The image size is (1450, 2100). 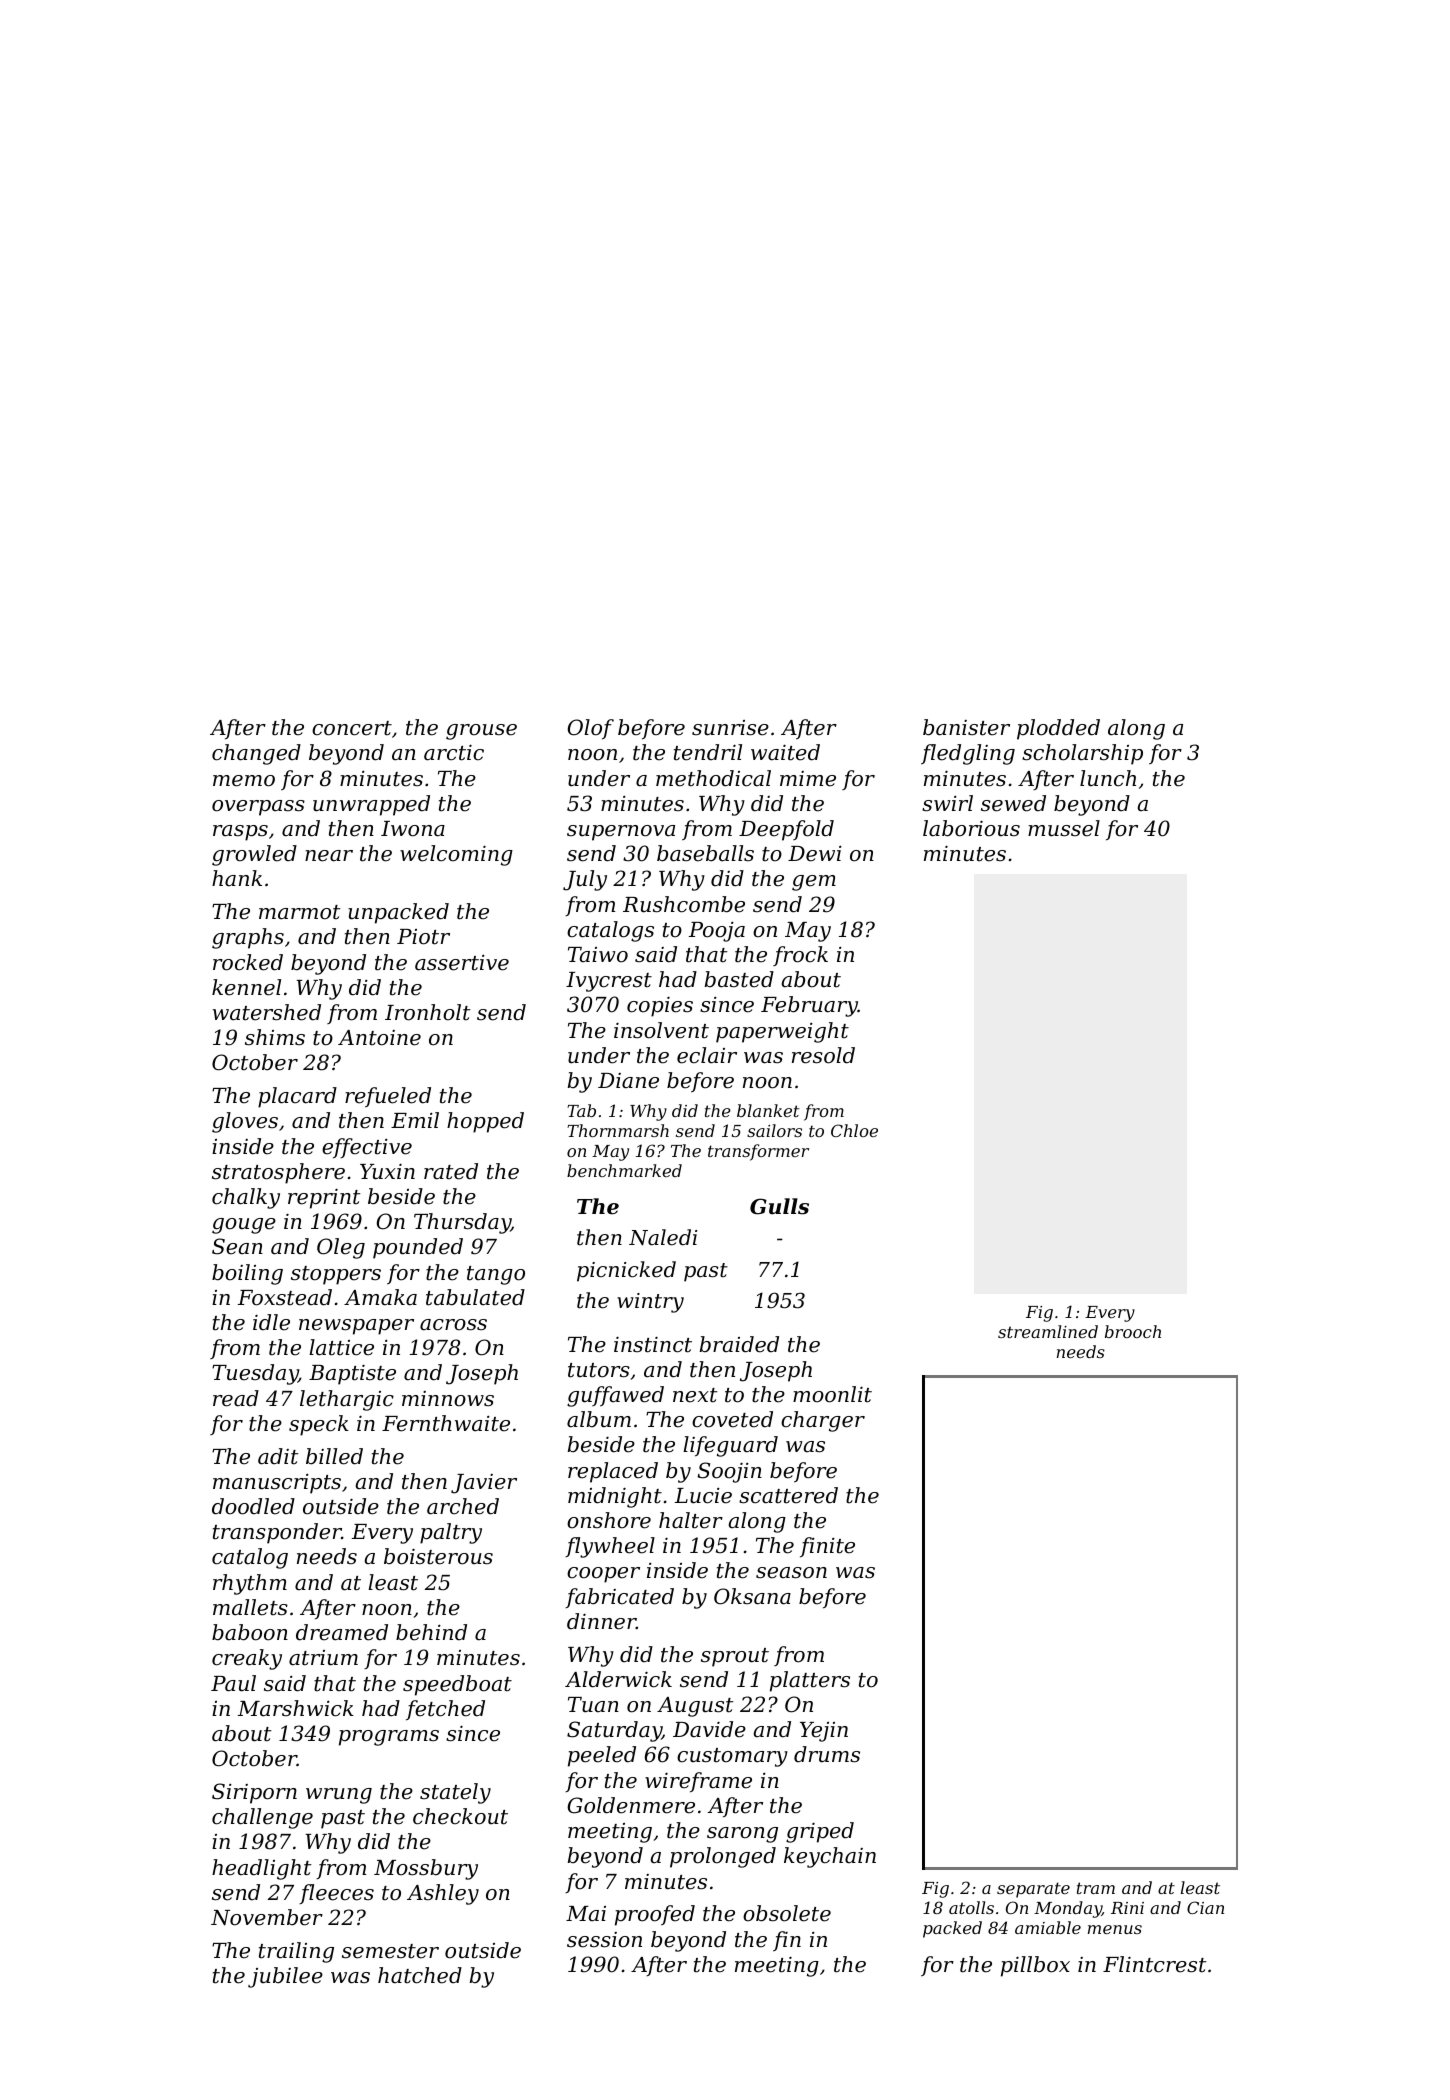 What do you see at coordinates (1058, 729) in the screenshot?
I see `plodded` at bounding box center [1058, 729].
